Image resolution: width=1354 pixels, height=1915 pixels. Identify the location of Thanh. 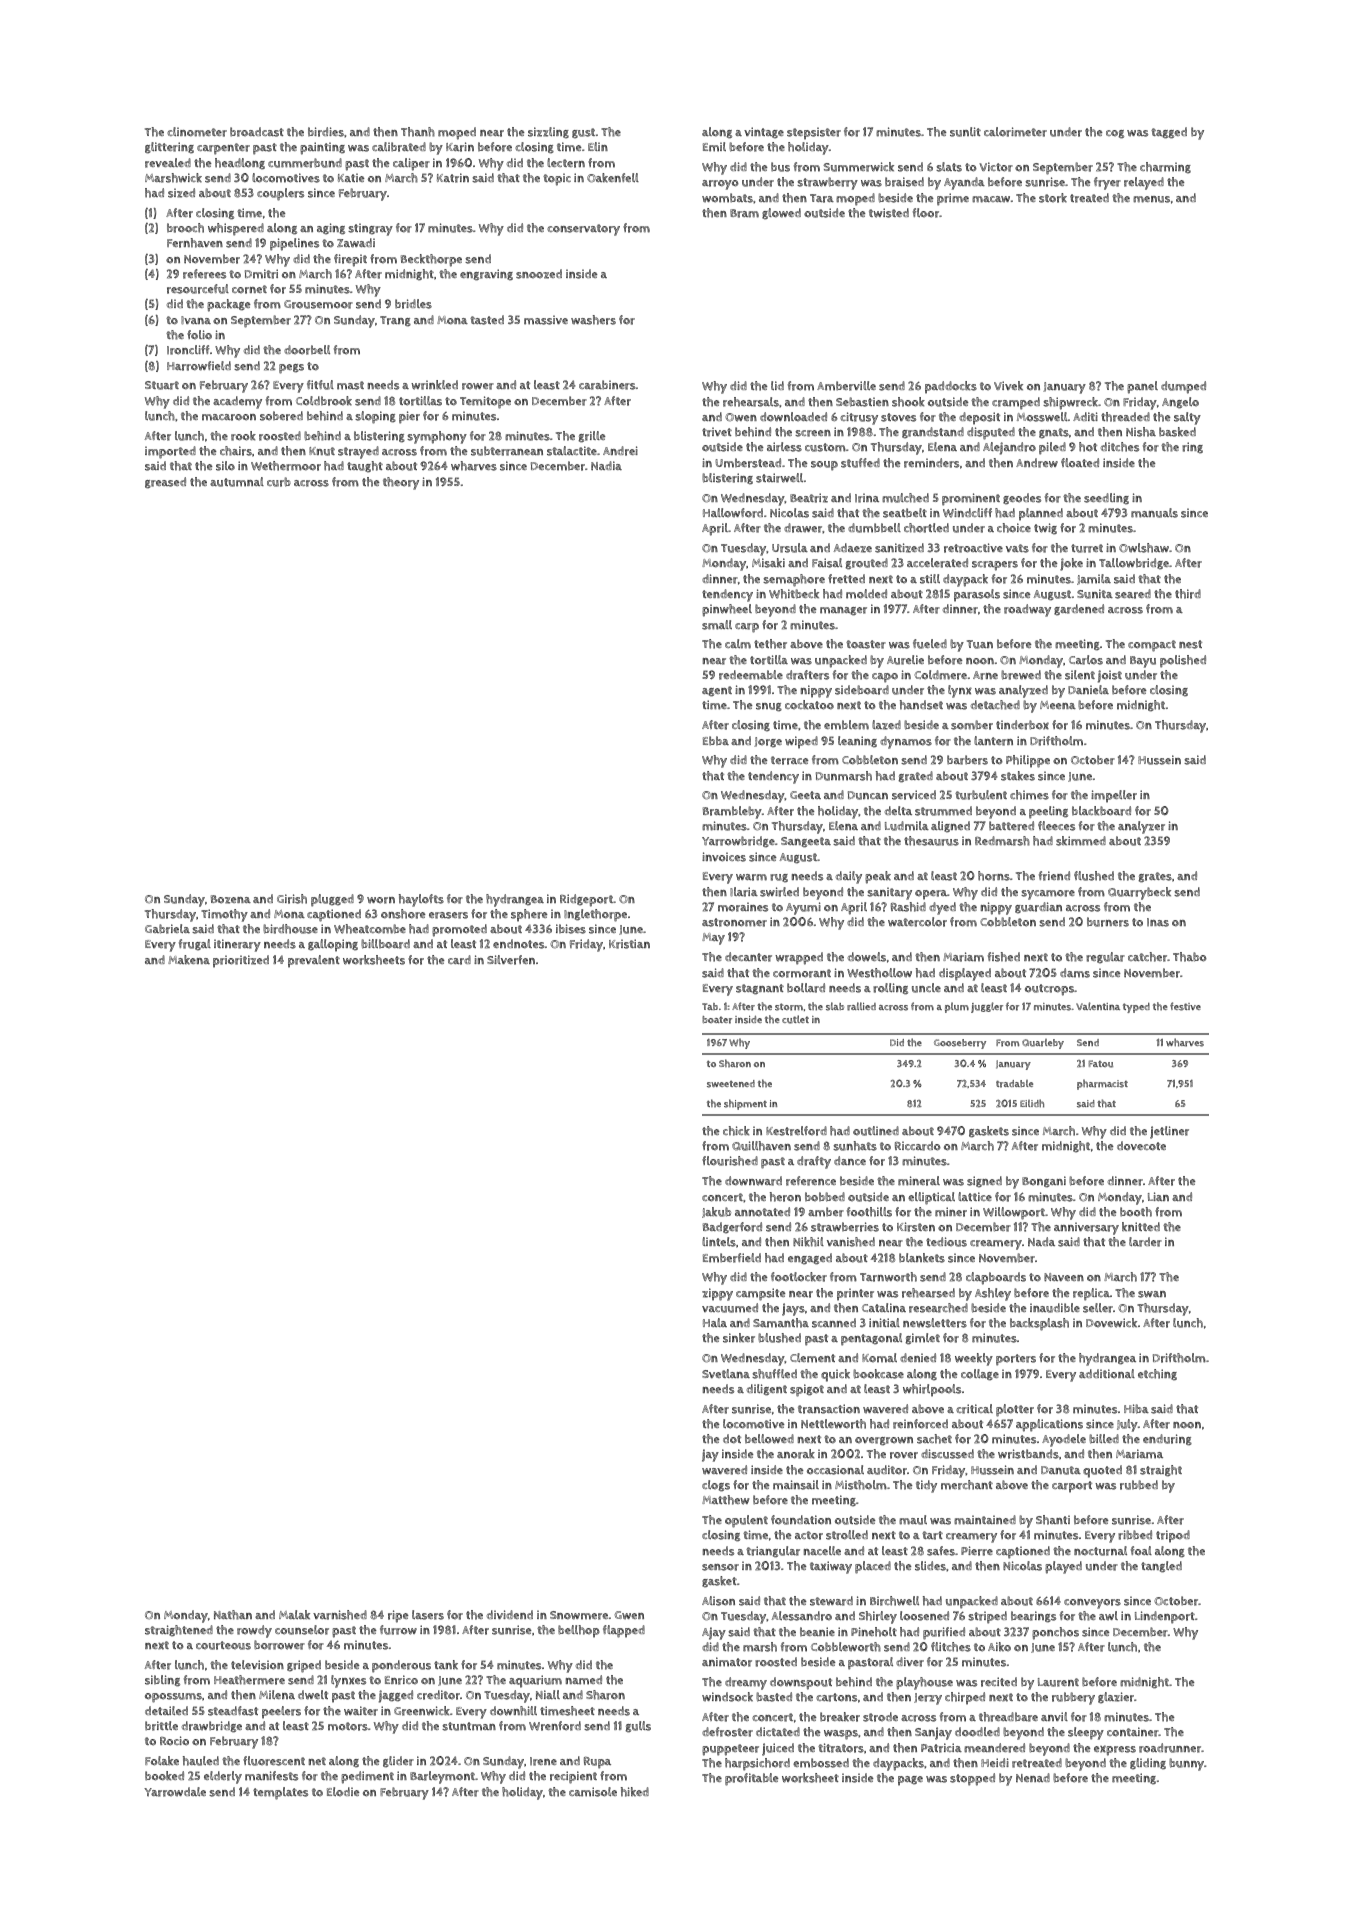
(418, 132).
